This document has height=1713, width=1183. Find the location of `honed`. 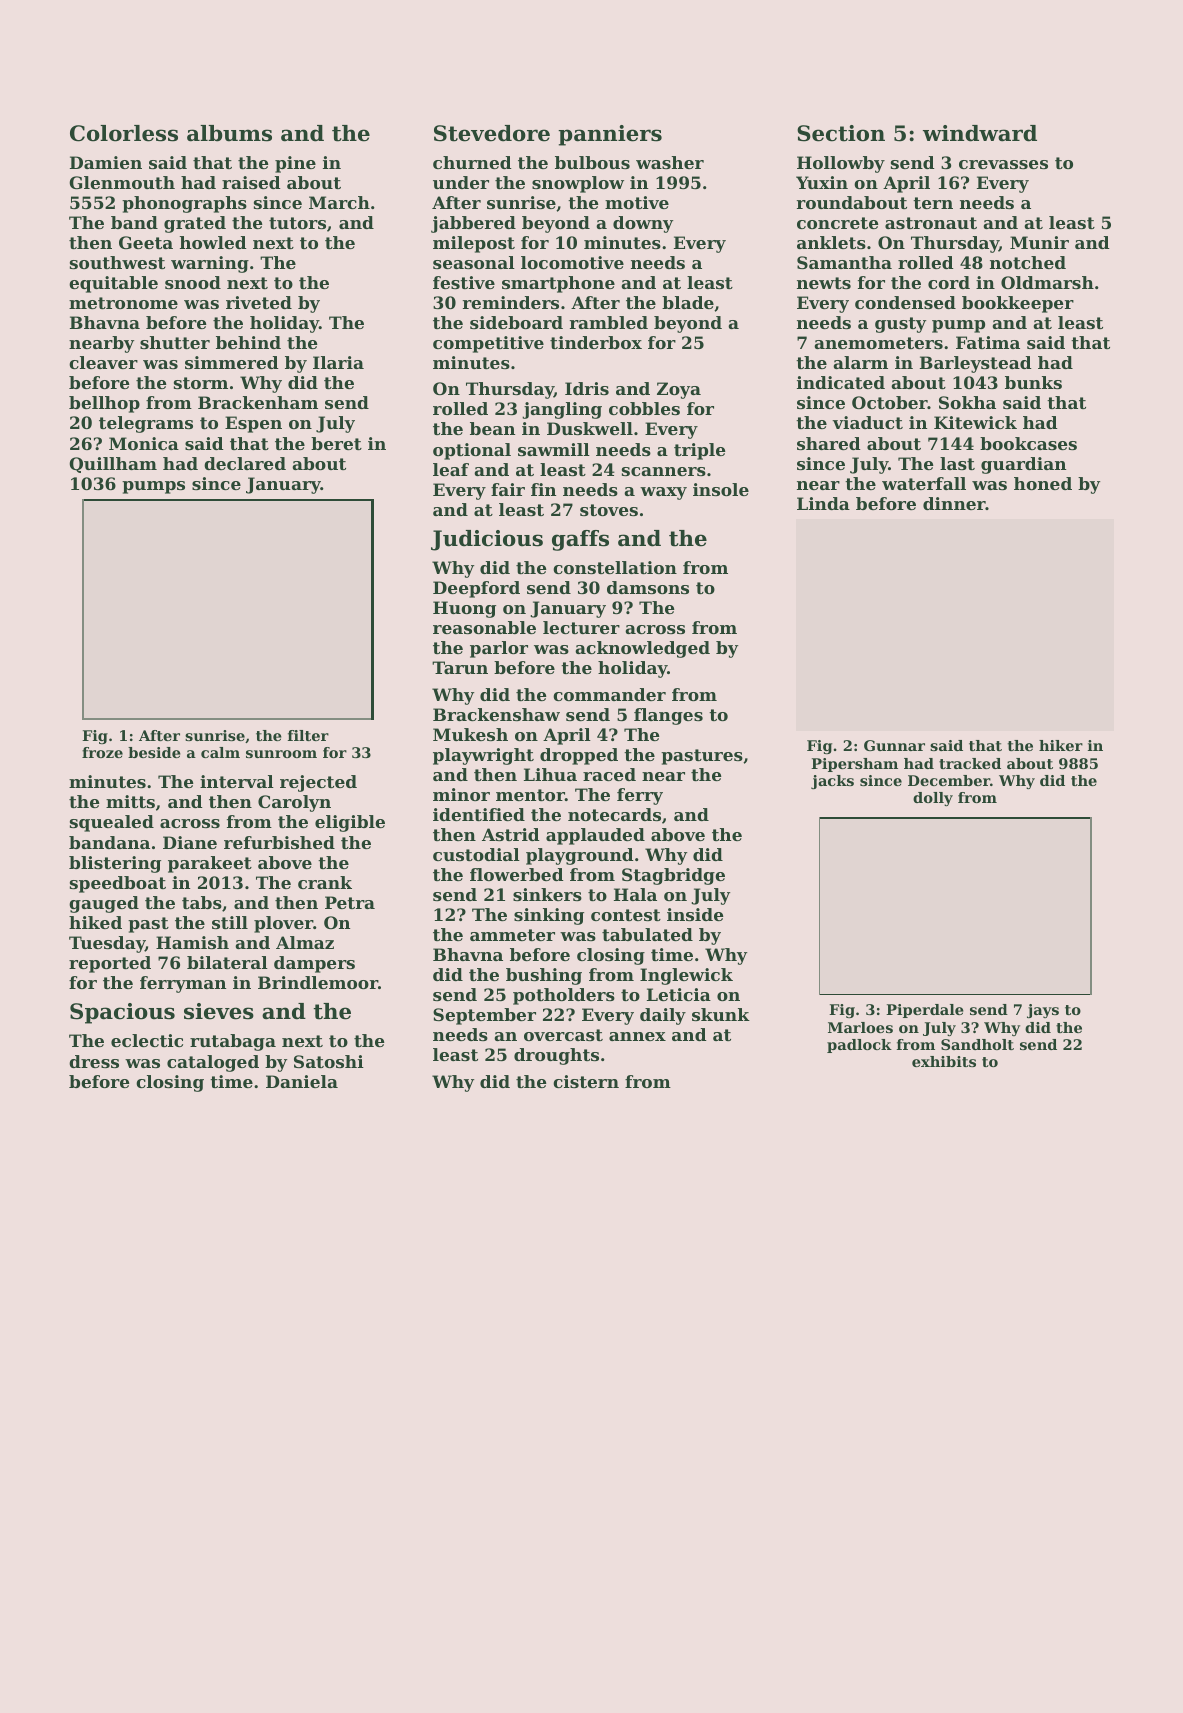

honed is located at coordinates (1043, 483).
